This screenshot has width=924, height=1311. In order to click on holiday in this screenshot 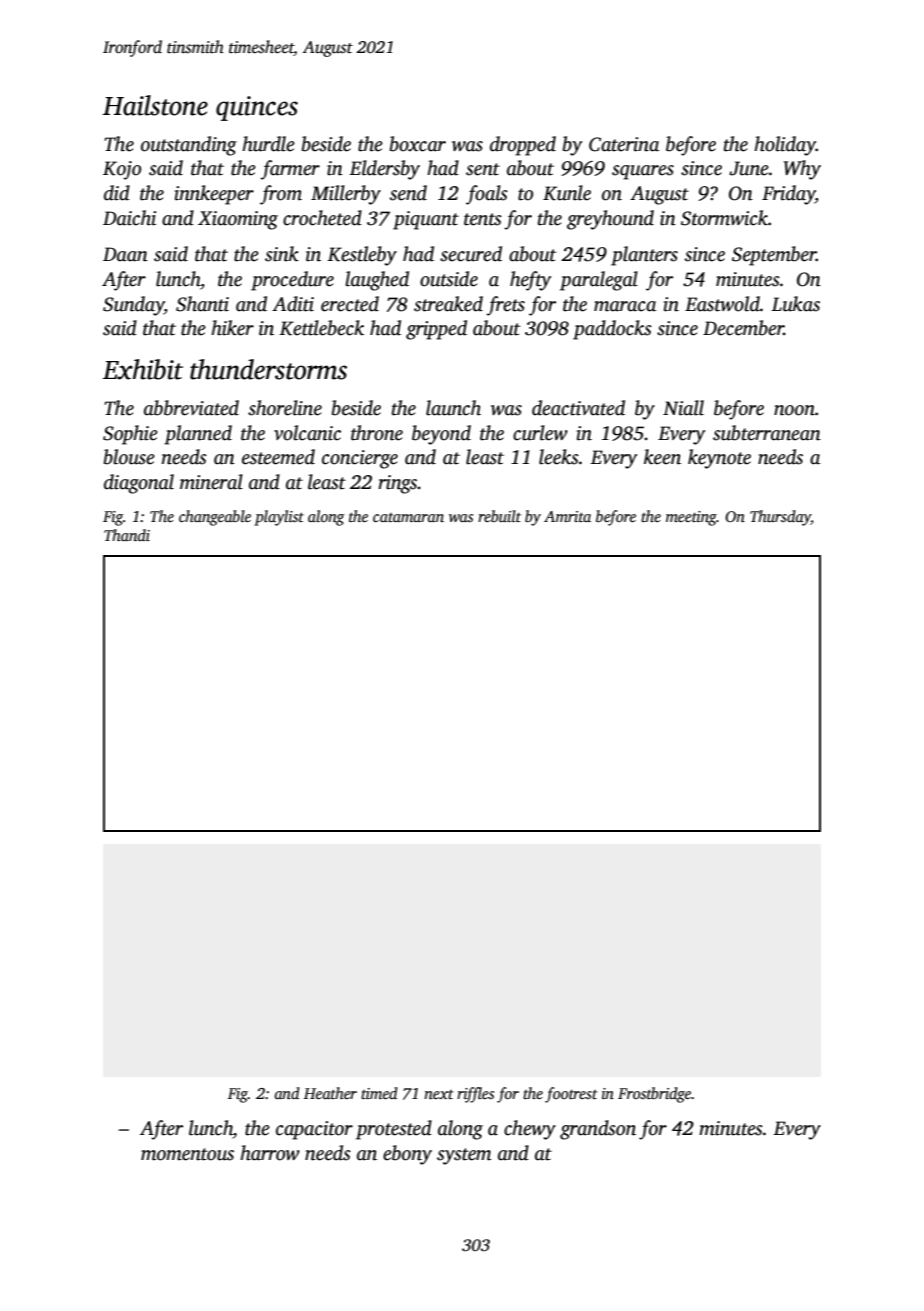, I will do `click(785, 146)`.
